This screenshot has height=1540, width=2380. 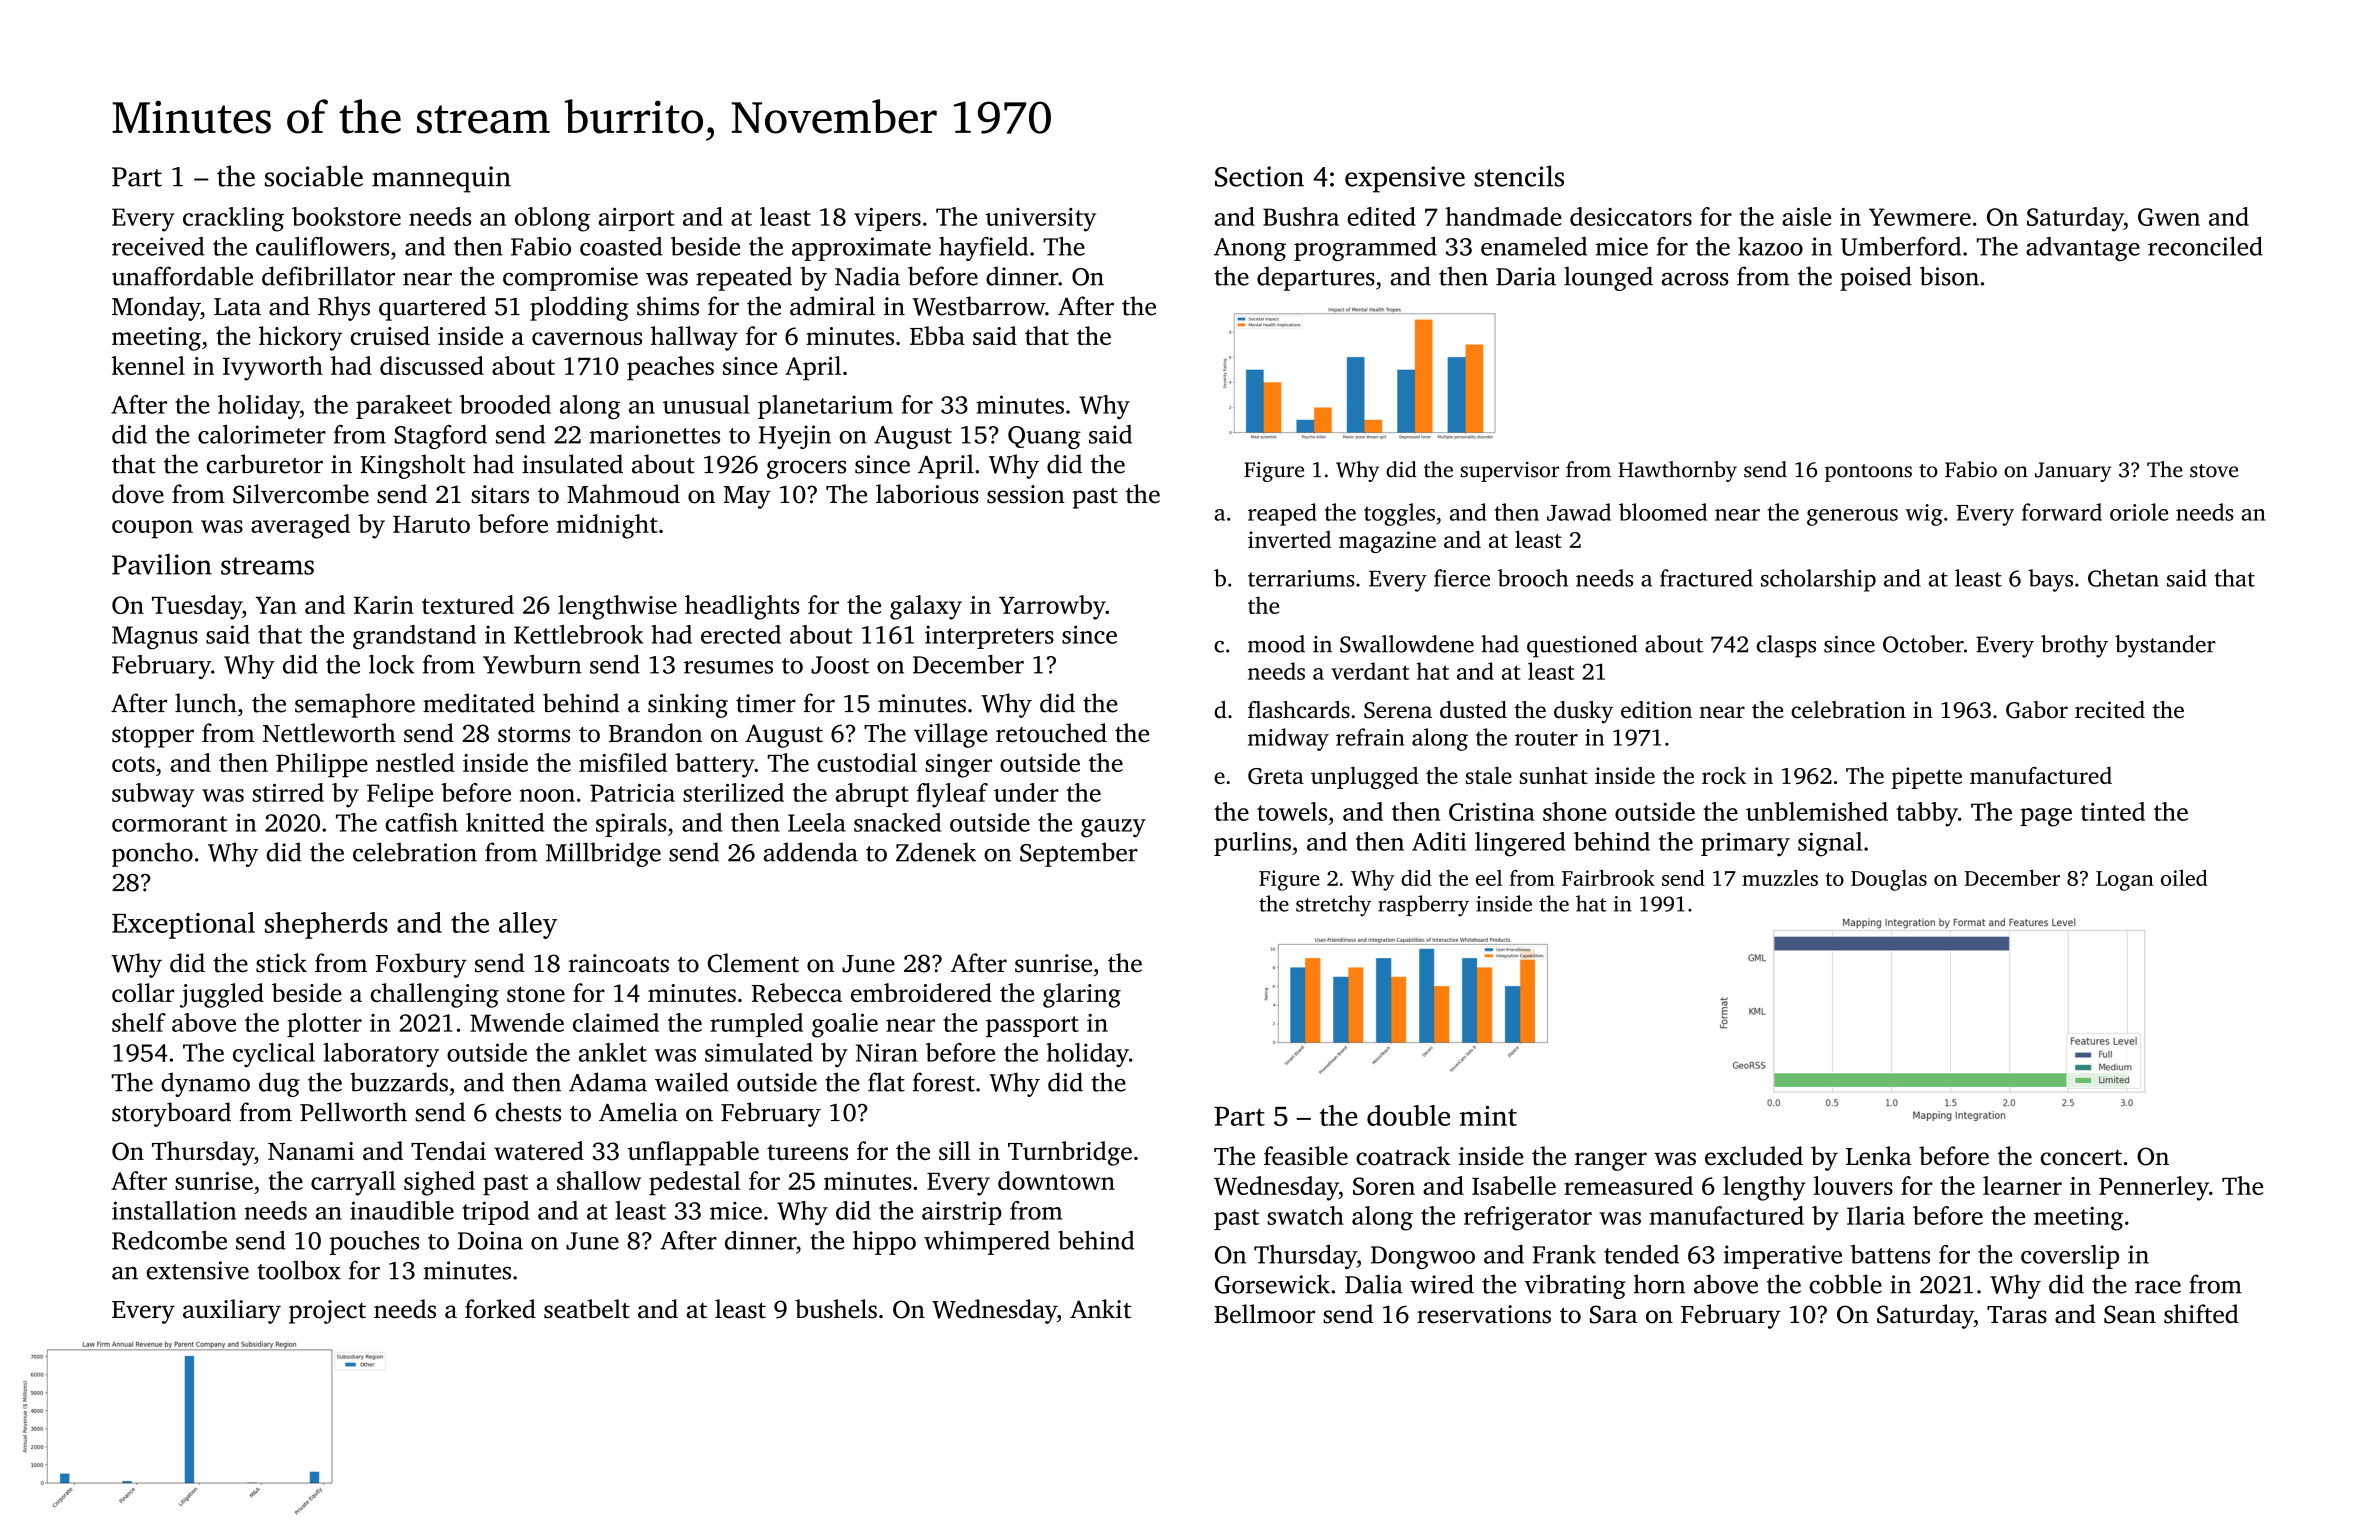 I want to click on village, so click(x=951, y=735).
